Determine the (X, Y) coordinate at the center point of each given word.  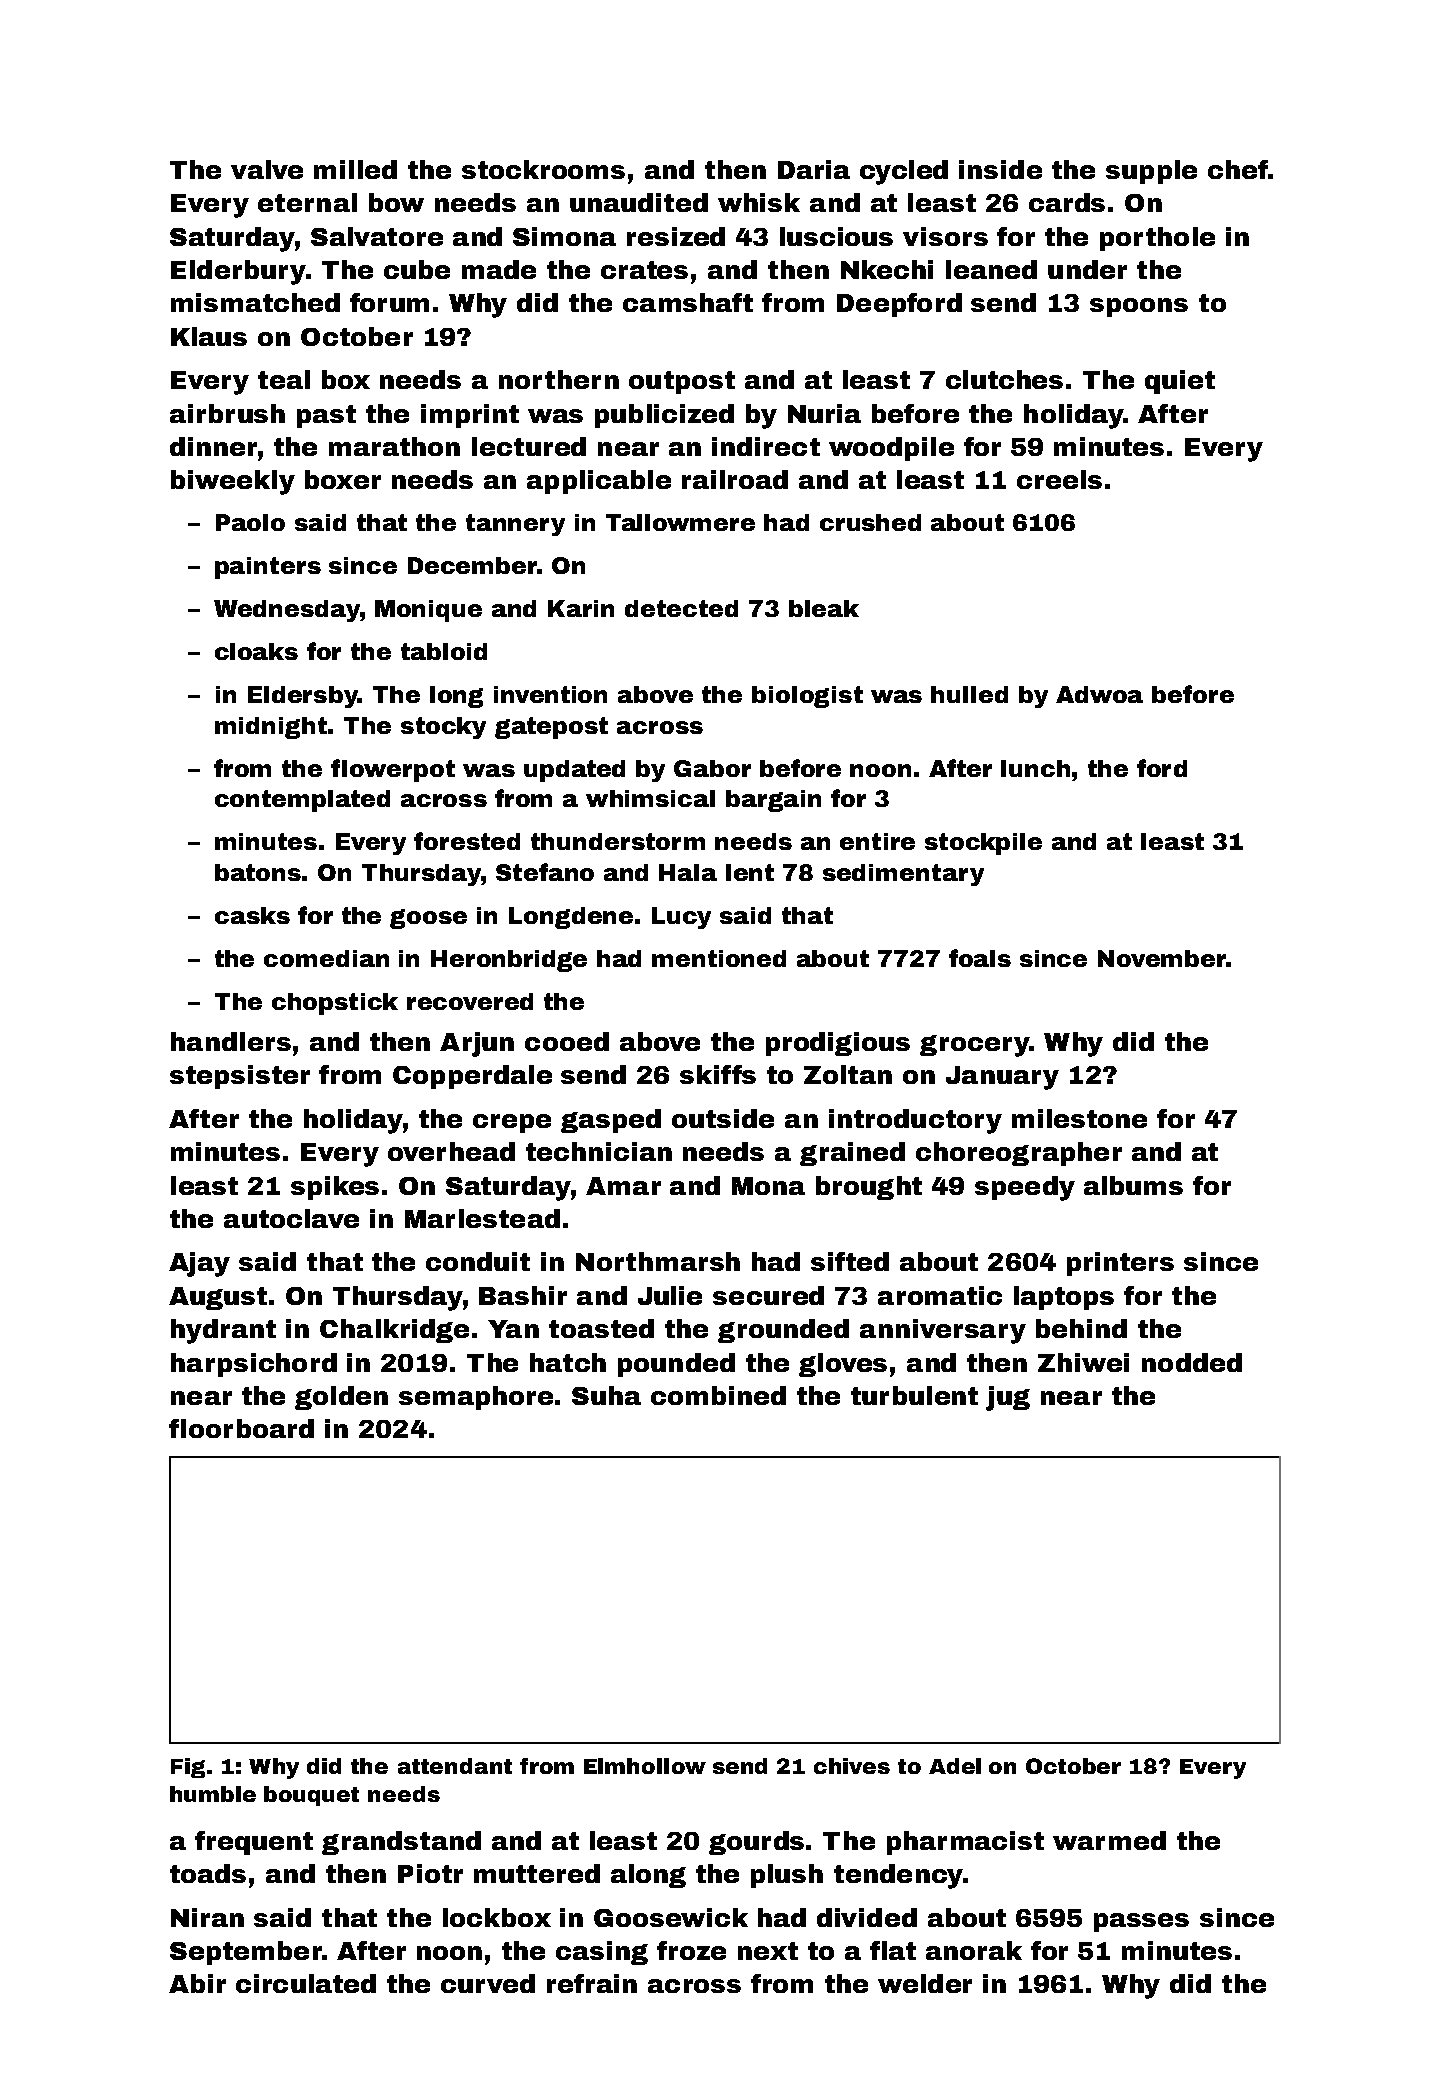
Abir (197, 1983)
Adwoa (1099, 694)
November (1162, 958)
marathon (394, 446)
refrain (592, 1983)
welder (925, 1983)
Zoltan (848, 1074)
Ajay (199, 1264)
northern (559, 379)
